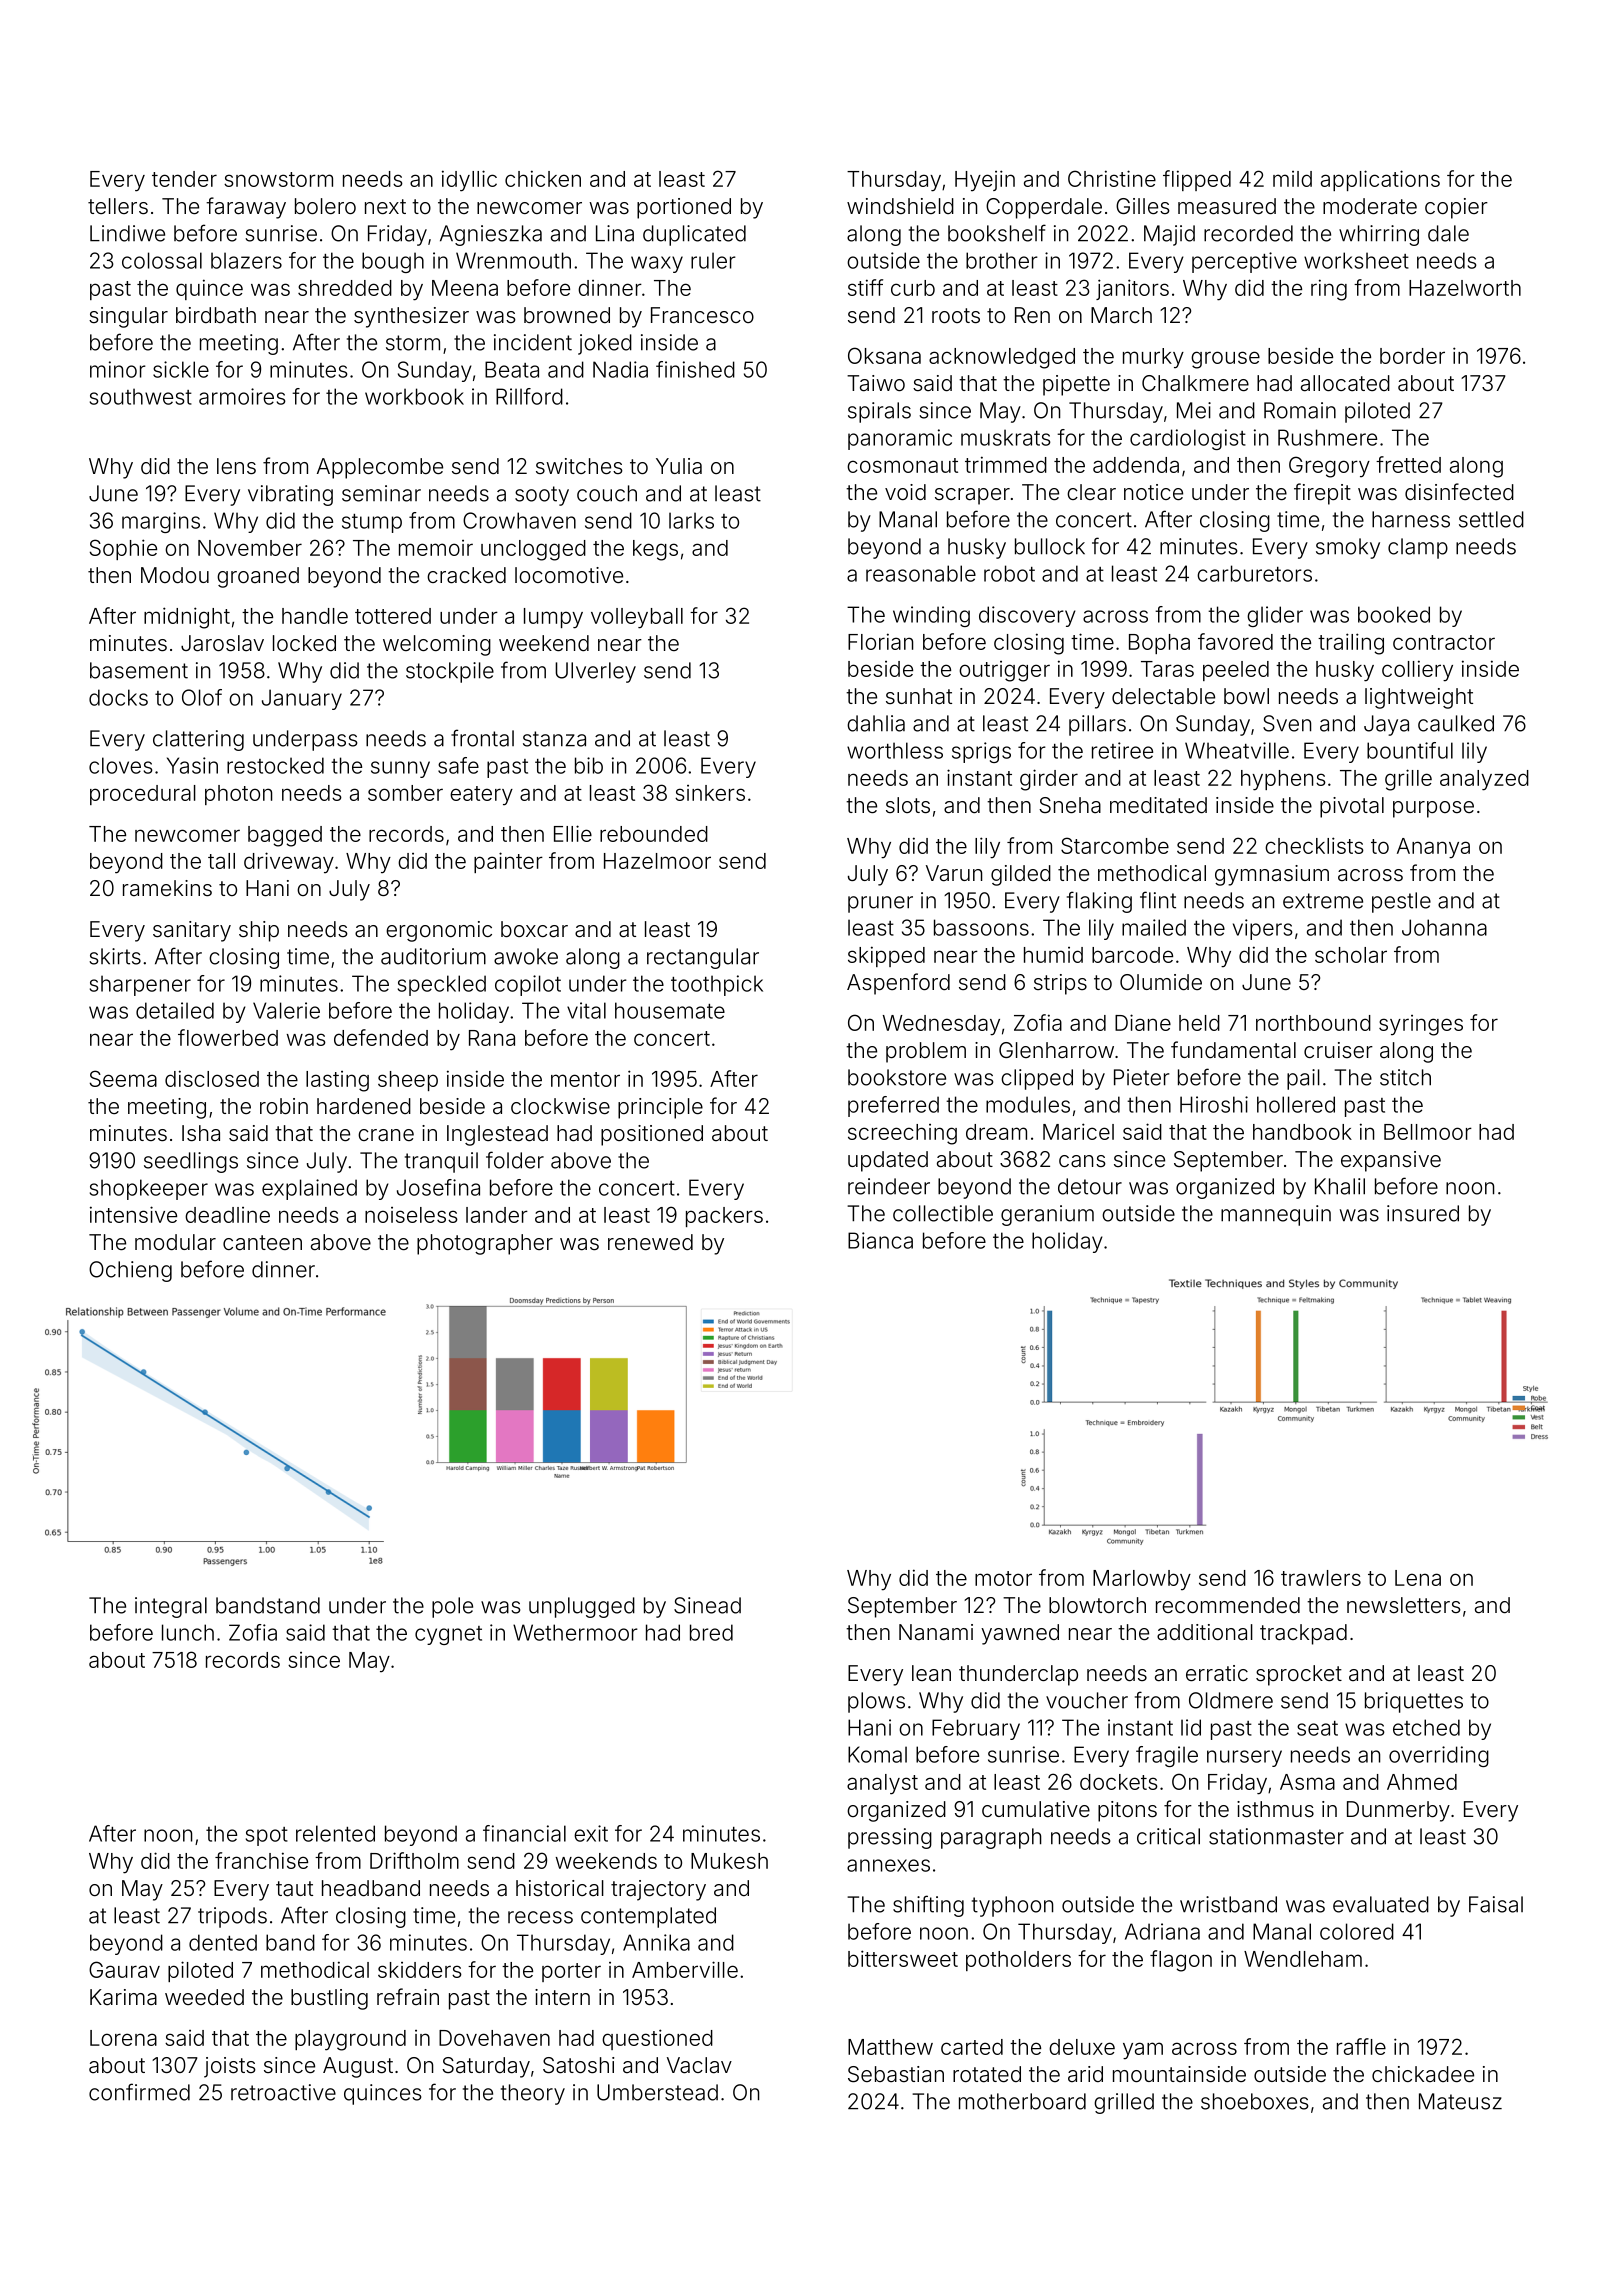  Describe the element at coordinates (1115, 845) in the page. I see `Starcombe` at that location.
